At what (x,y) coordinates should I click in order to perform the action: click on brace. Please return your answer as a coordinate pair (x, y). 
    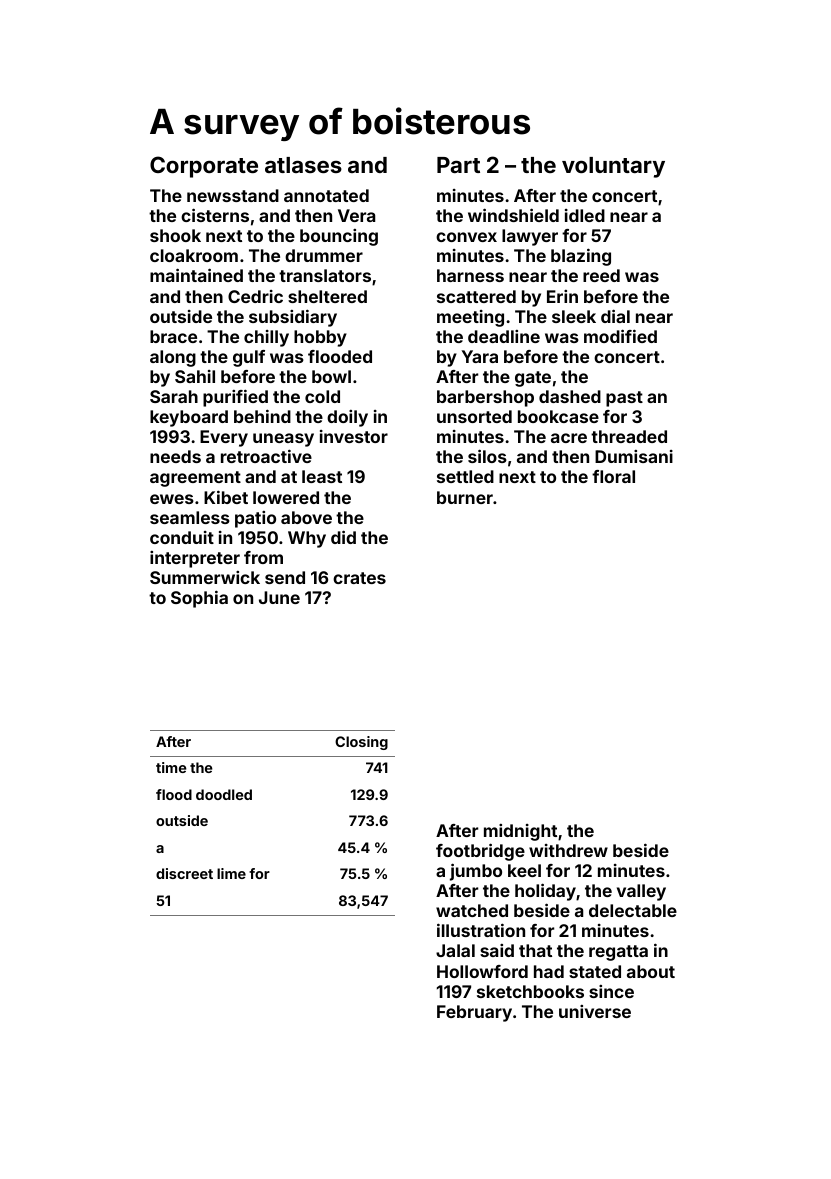
    Looking at the image, I should click on (173, 336).
